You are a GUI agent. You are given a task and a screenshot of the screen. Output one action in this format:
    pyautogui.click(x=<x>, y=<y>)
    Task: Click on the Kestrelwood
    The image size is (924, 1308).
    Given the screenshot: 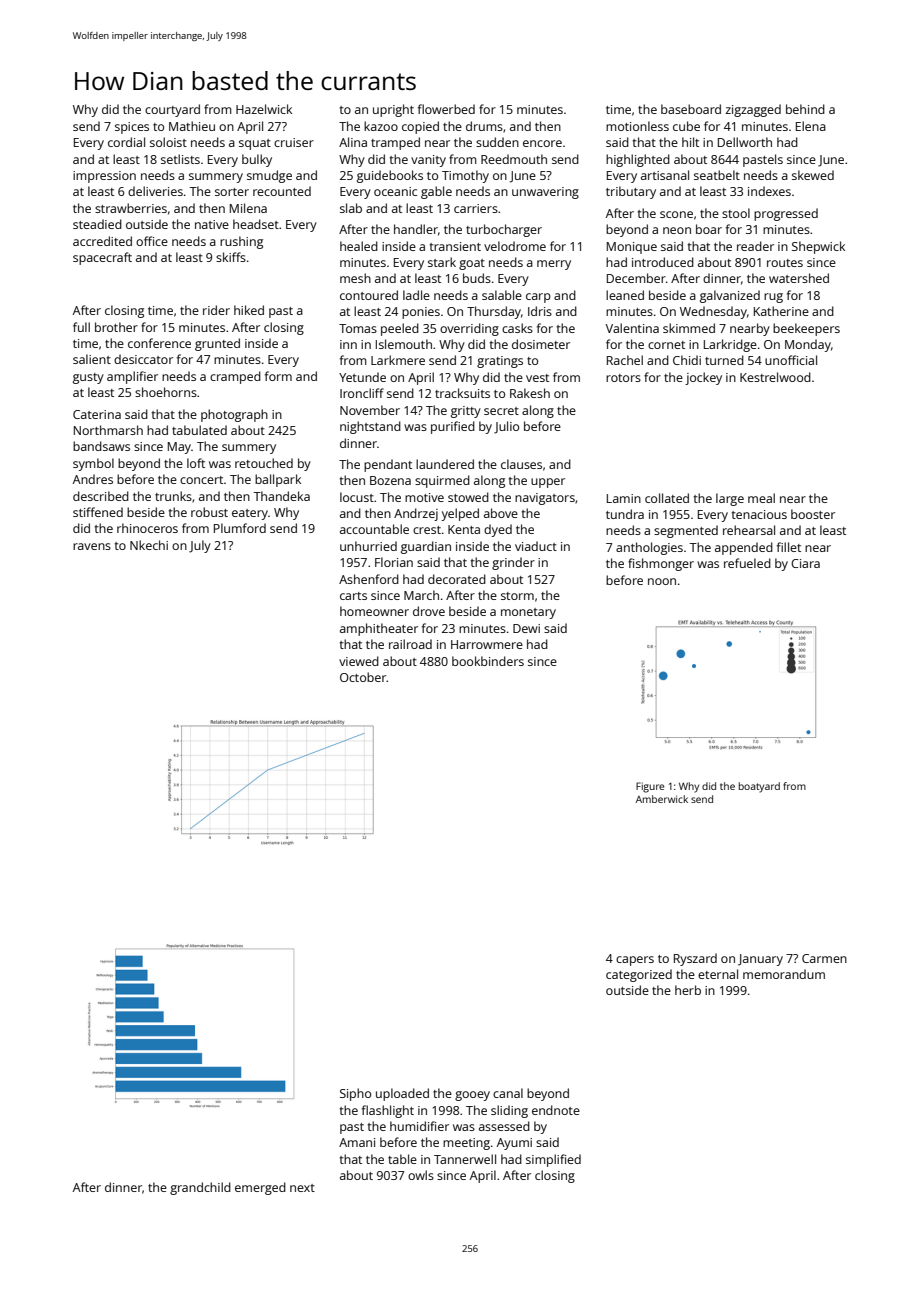 What is the action you would take?
    pyautogui.click(x=775, y=377)
